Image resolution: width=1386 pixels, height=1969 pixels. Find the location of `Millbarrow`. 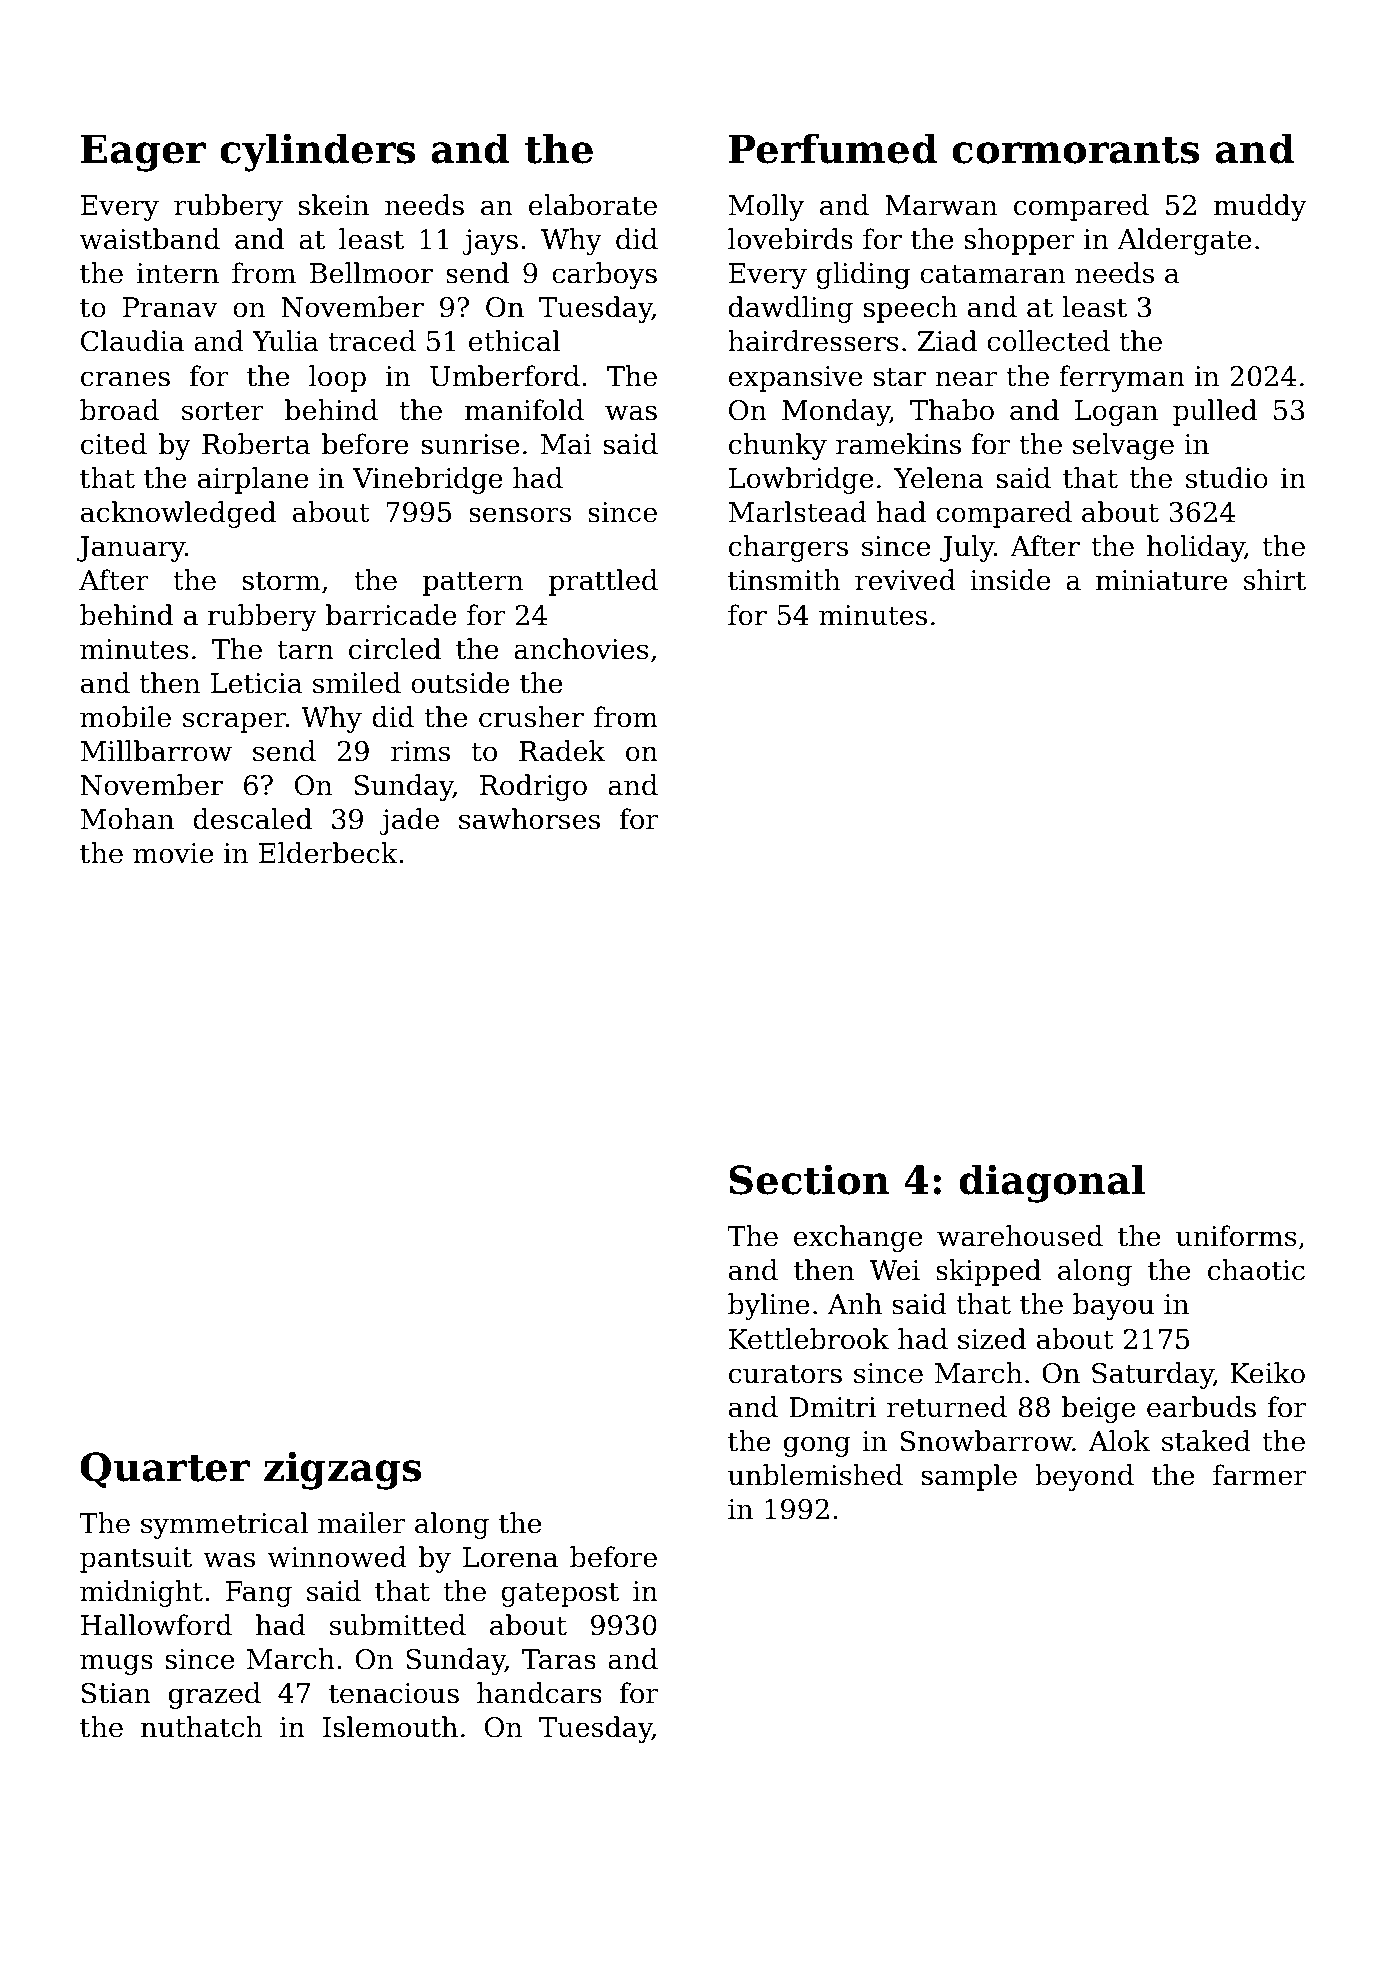

Millbarrow is located at coordinates (156, 751).
